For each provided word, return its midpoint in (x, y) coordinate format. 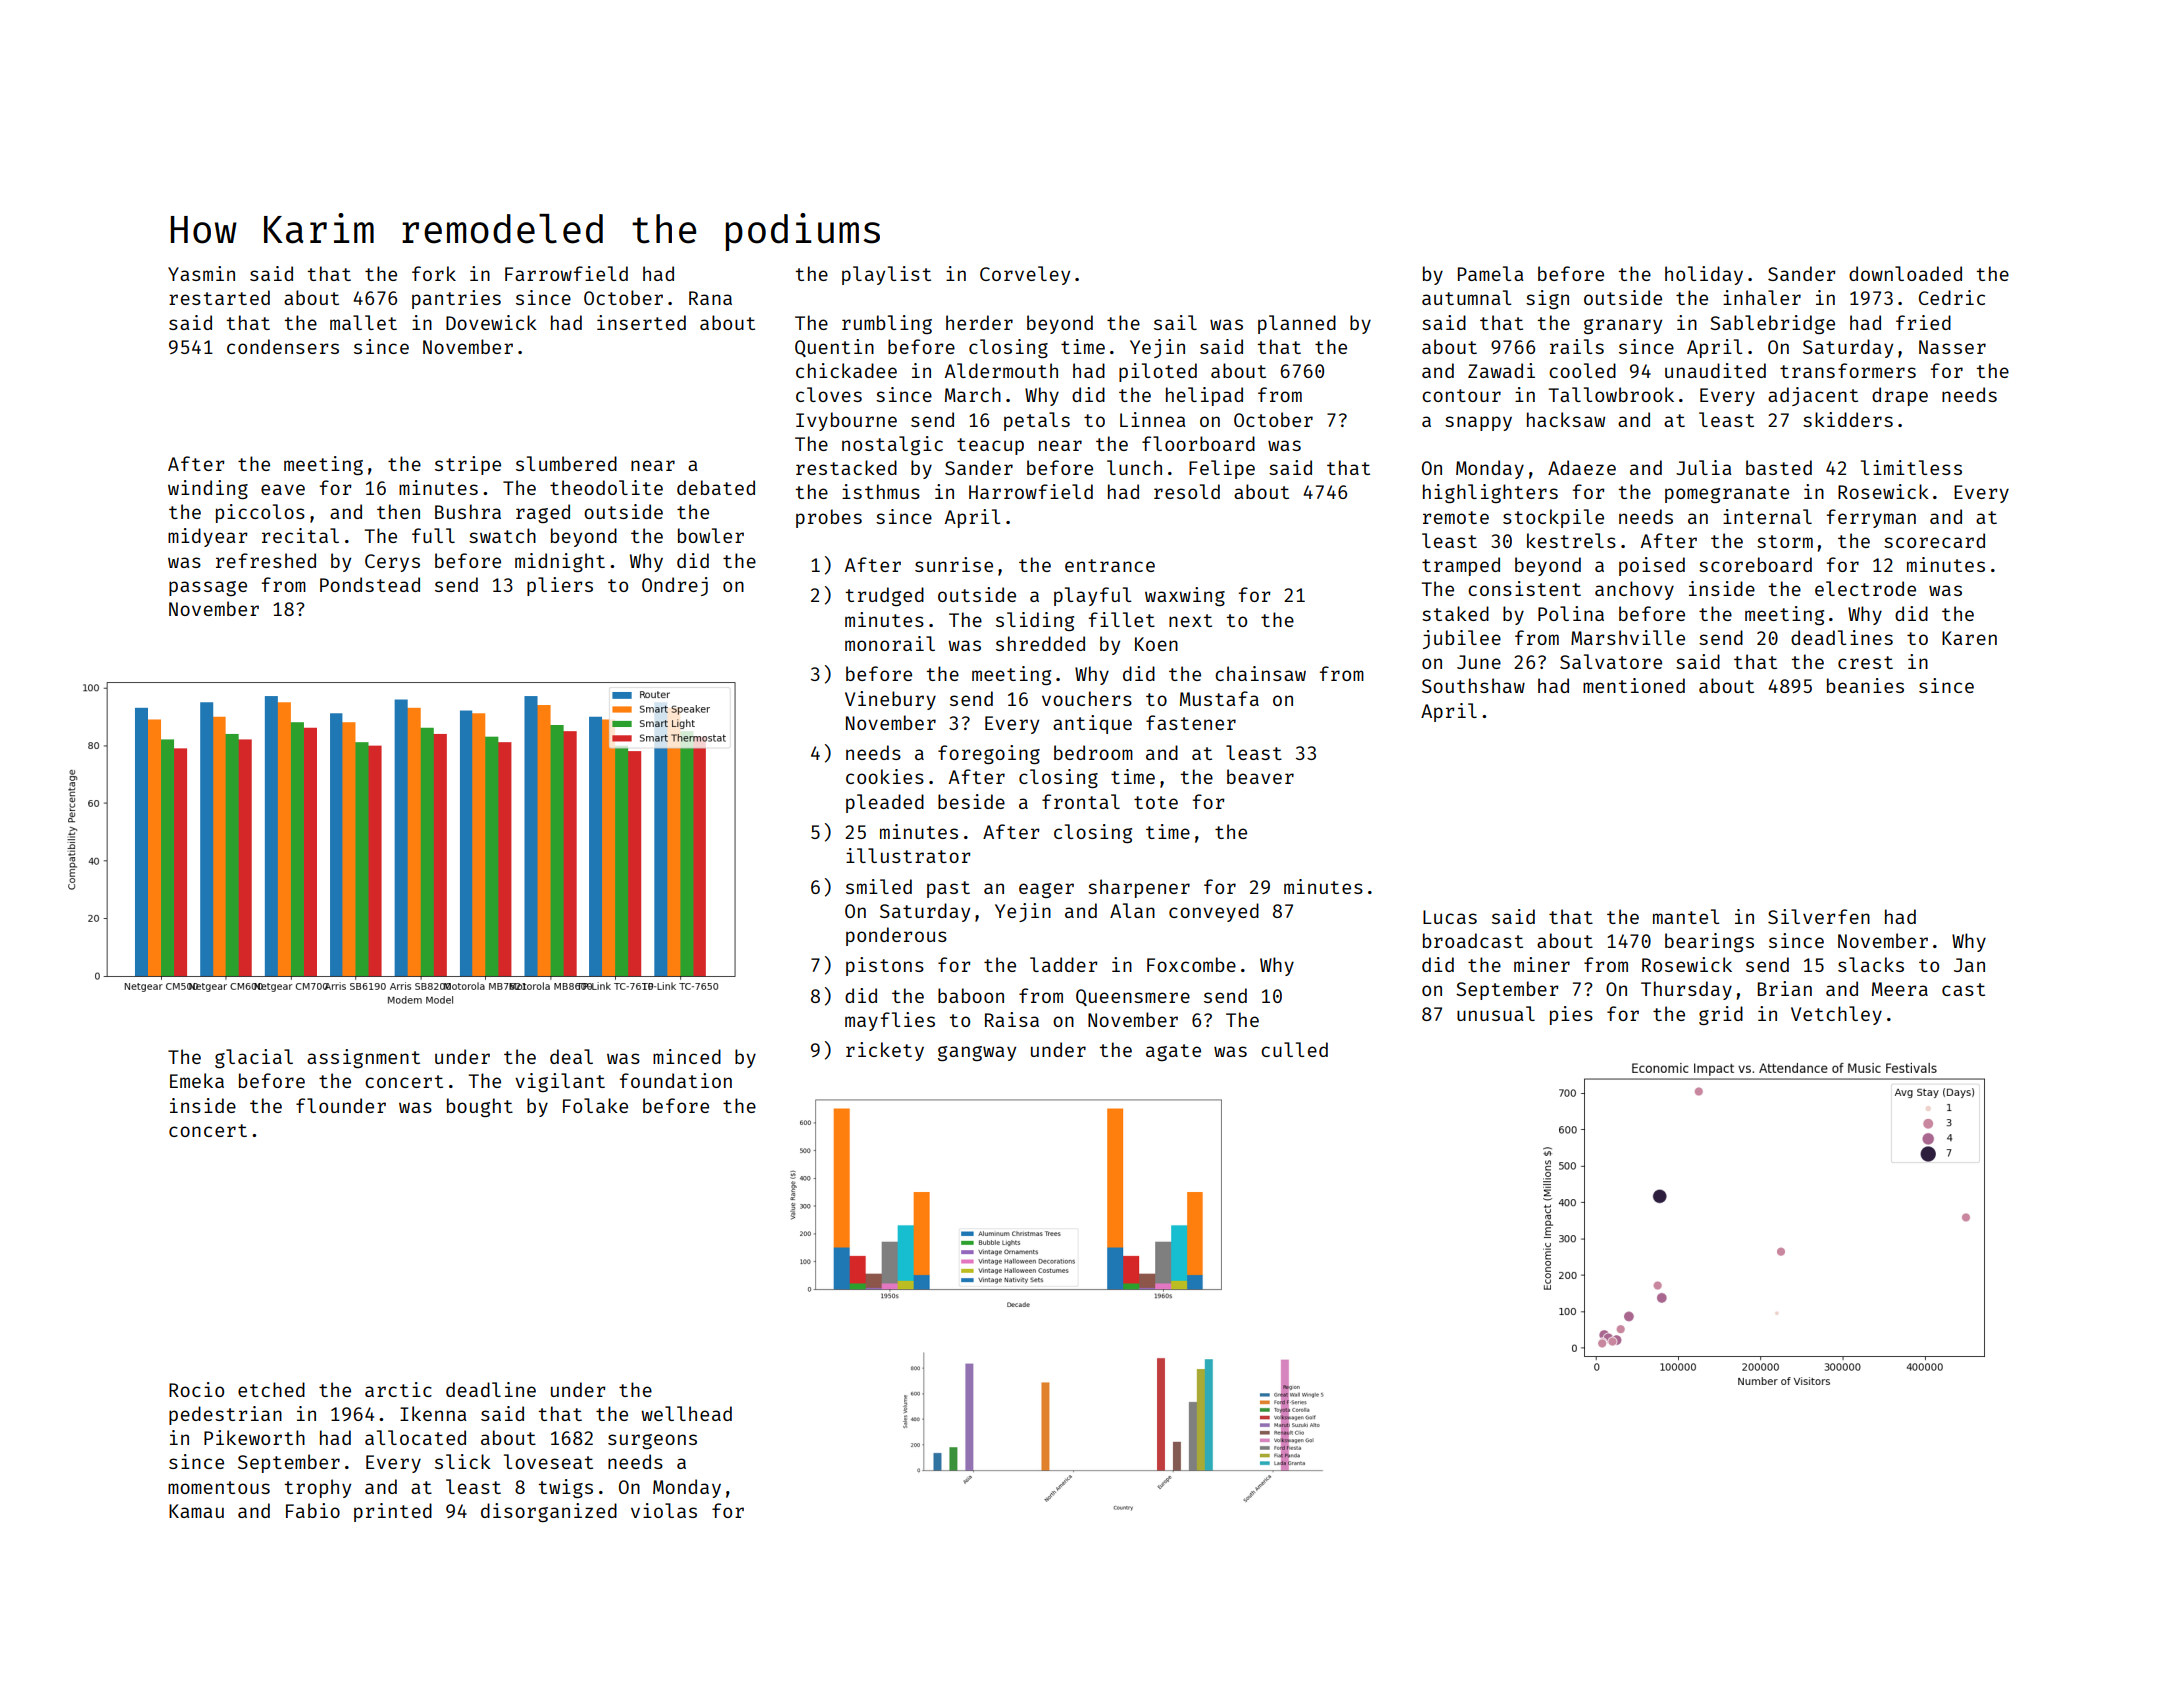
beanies (1865, 685)
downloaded (1905, 273)
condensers (283, 346)
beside (971, 801)
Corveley (1025, 275)
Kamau (196, 1511)
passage (208, 588)
